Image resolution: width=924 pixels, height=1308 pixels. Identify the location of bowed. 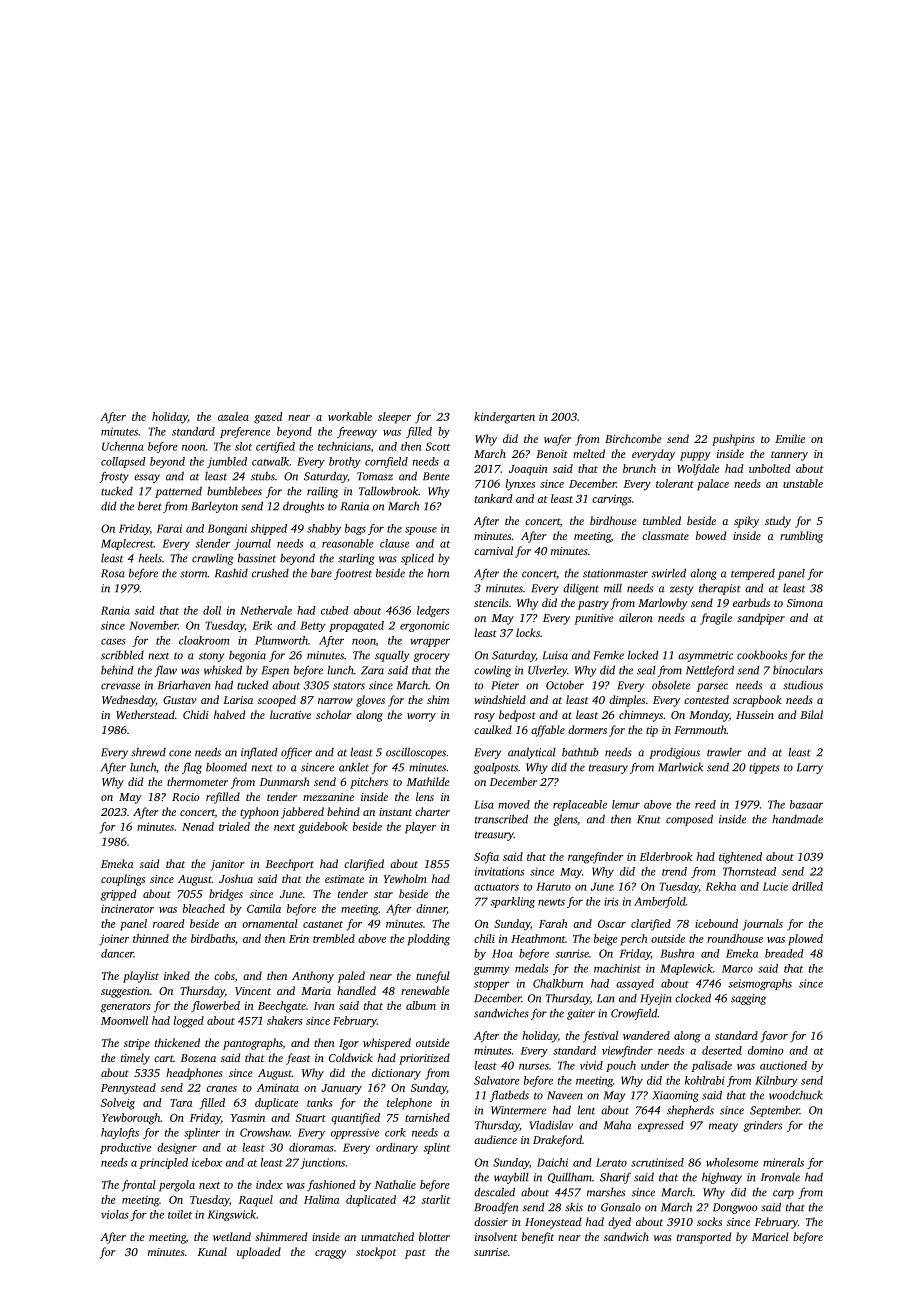
(711, 535).
